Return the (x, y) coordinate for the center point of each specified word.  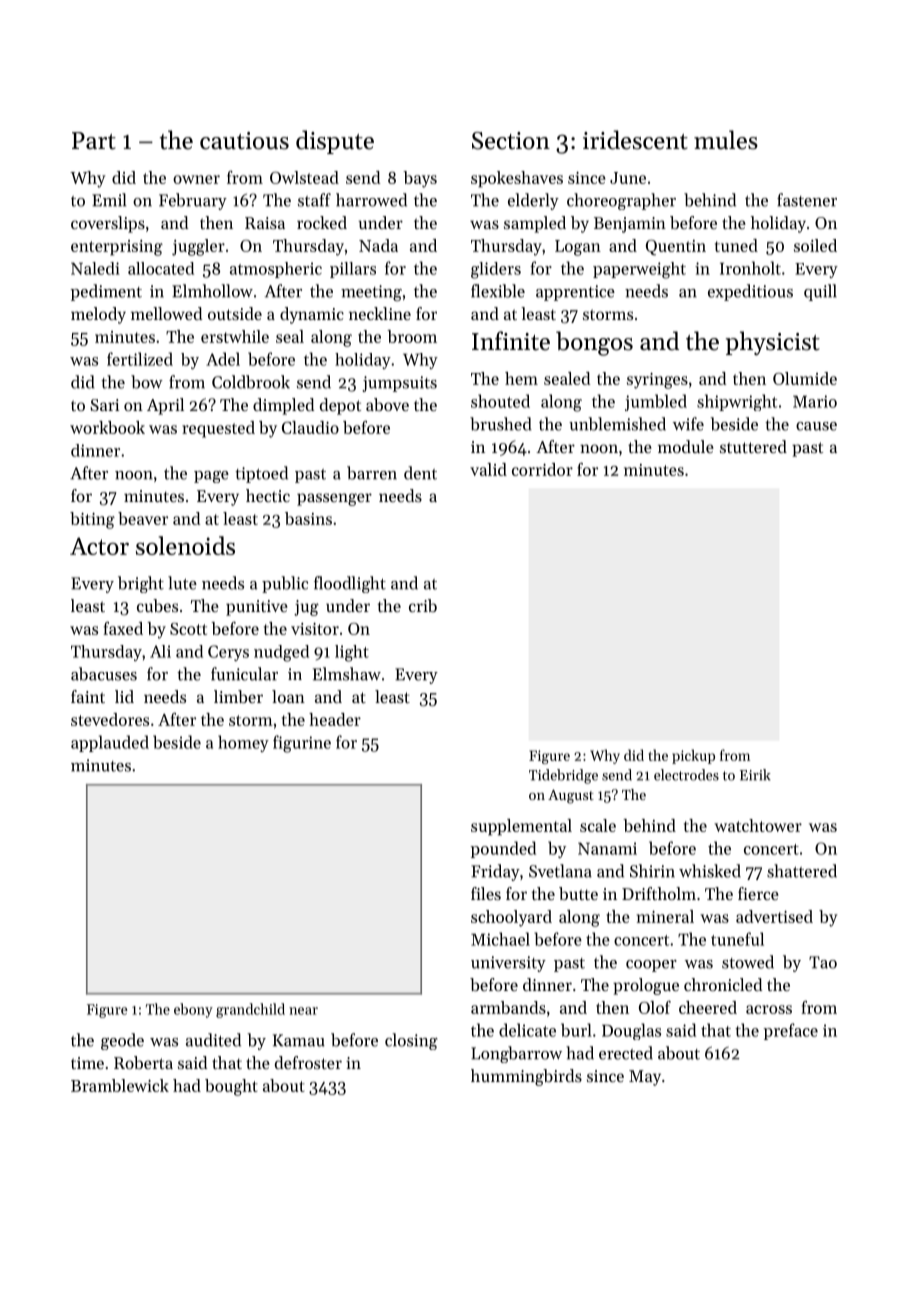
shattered (802, 871)
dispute (335, 142)
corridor (542, 469)
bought (231, 1087)
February (193, 201)
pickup (693, 756)
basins (308, 518)
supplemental (521, 827)
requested (218, 429)
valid (488, 469)
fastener (807, 200)
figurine (302, 744)
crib (423, 605)
